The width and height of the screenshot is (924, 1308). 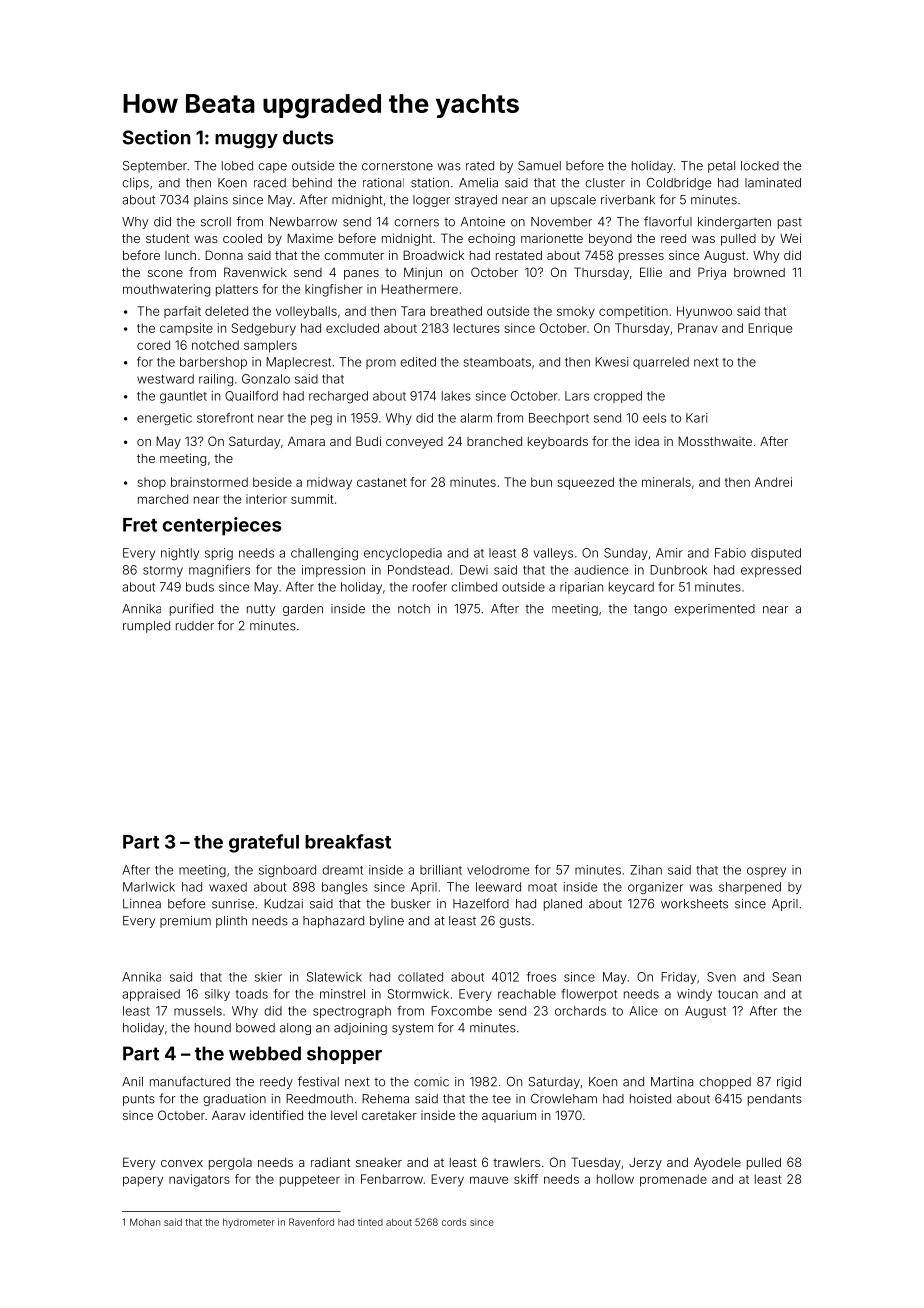 I want to click on November, so click(x=561, y=222).
